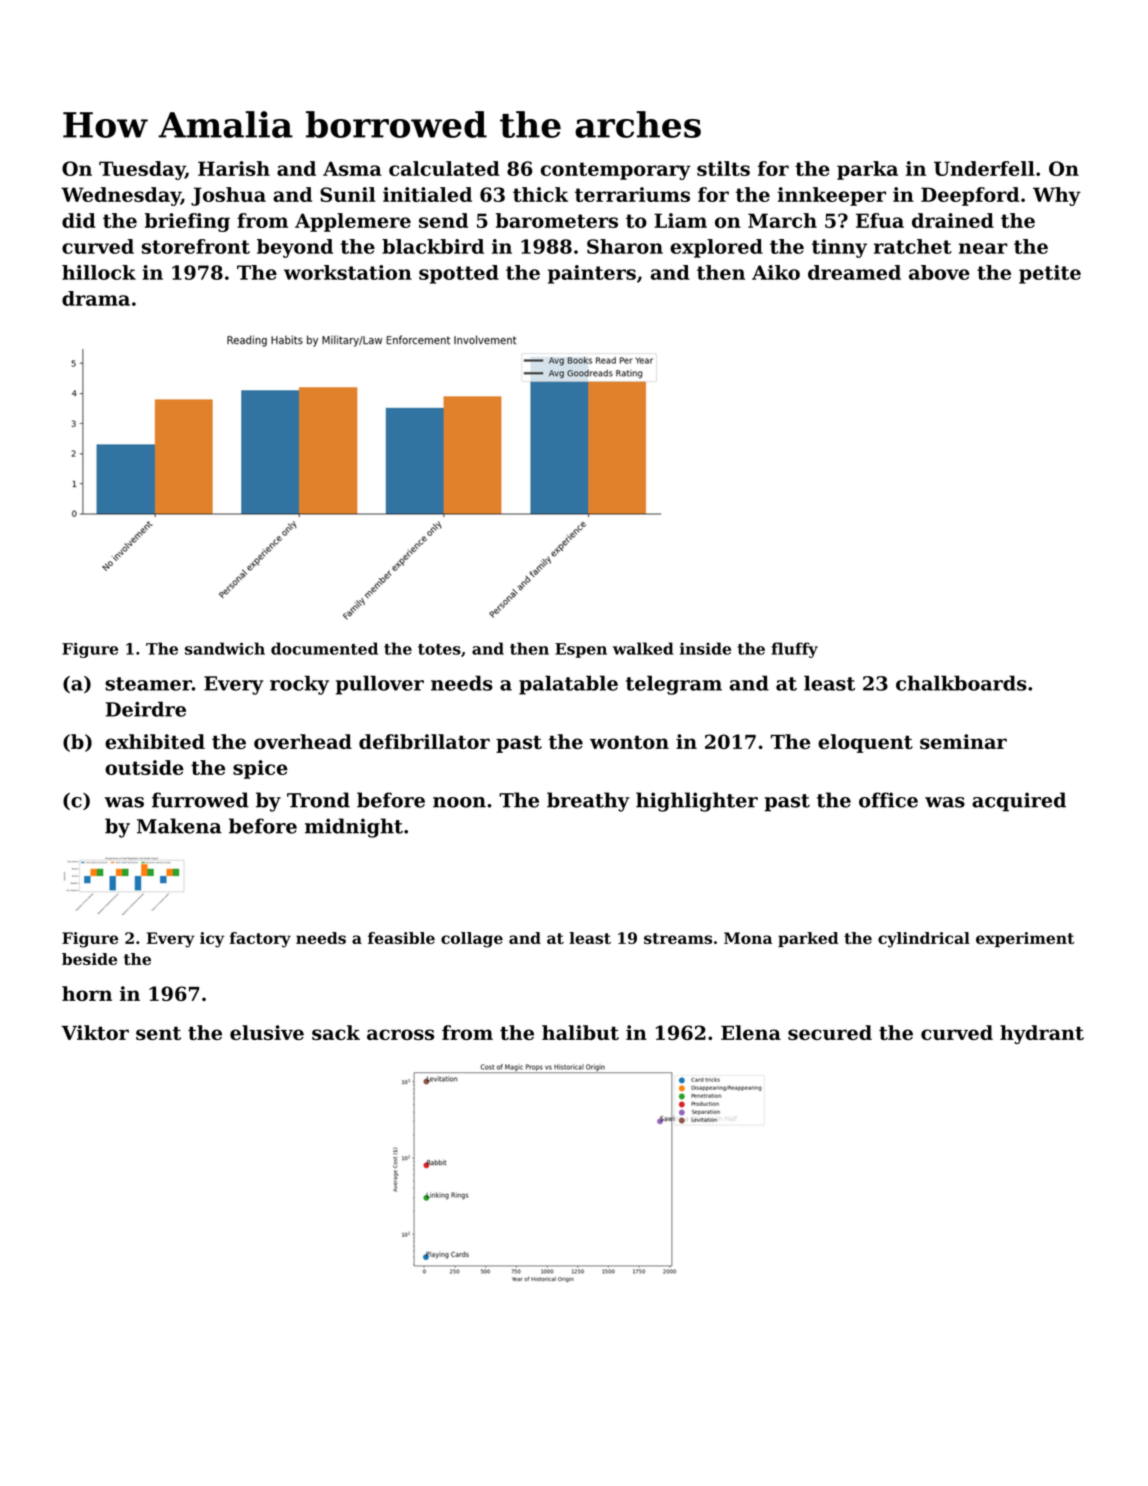  What do you see at coordinates (234, 168) in the screenshot?
I see `Harish` at bounding box center [234, 168].
